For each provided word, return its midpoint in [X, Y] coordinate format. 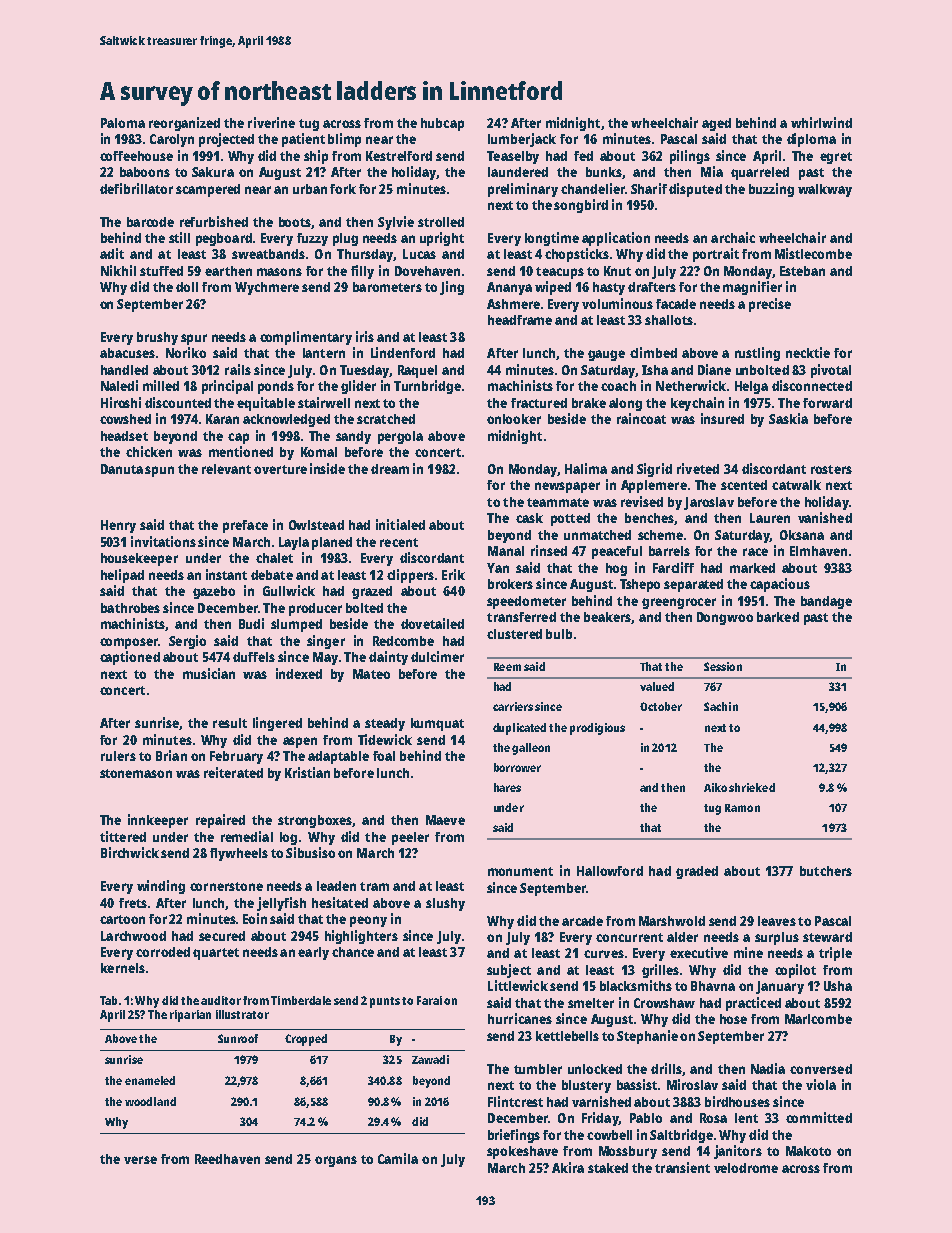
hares [507, 787]
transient [682, 1167]
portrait [716, 255]
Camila [398, 1158]
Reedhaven [227, 1159]
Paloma [123, 123]
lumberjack [522, 140]
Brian [171, 755]
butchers [826, 871]
